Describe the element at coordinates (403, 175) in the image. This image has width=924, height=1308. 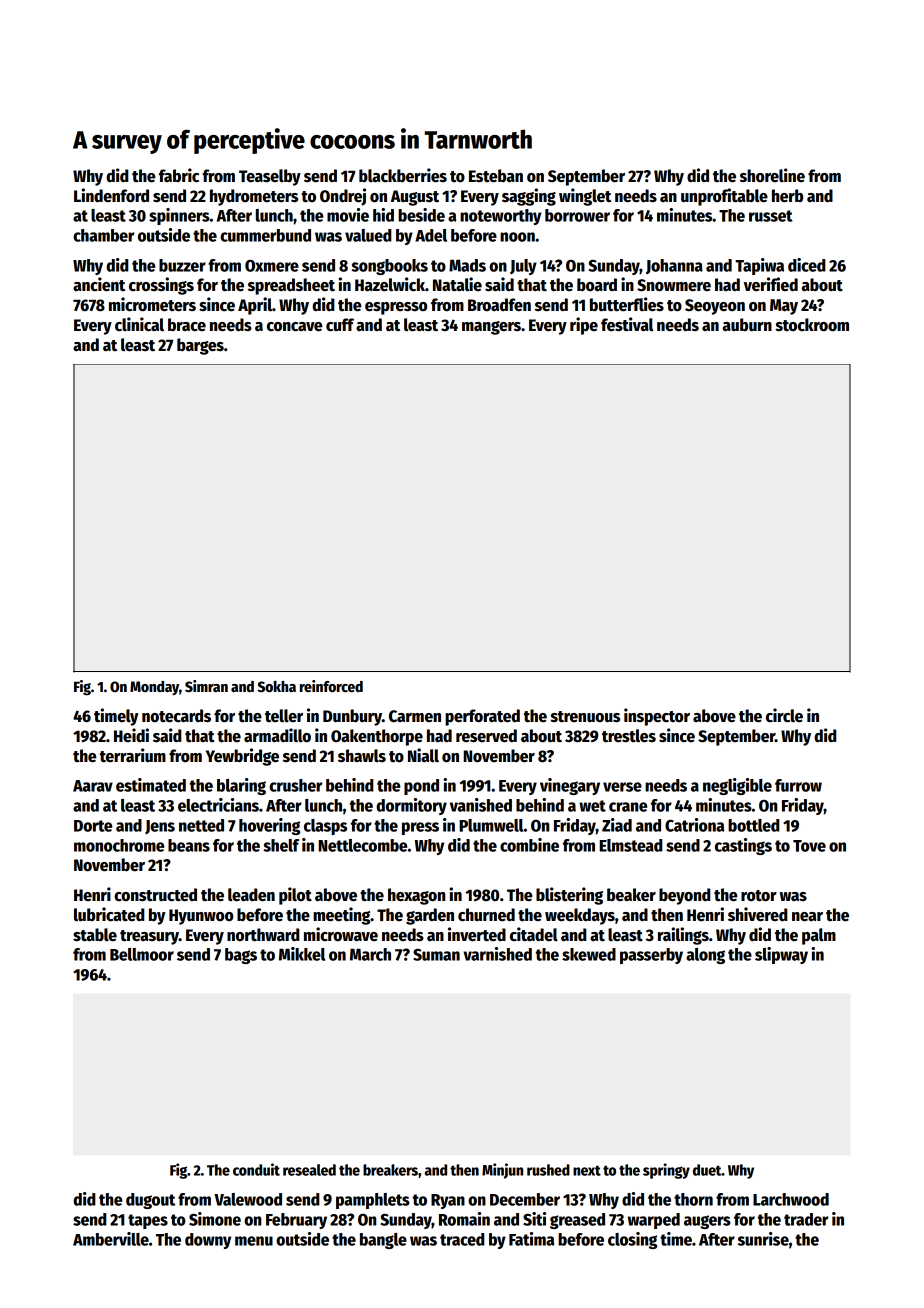
I see `blackberries` at that location.
